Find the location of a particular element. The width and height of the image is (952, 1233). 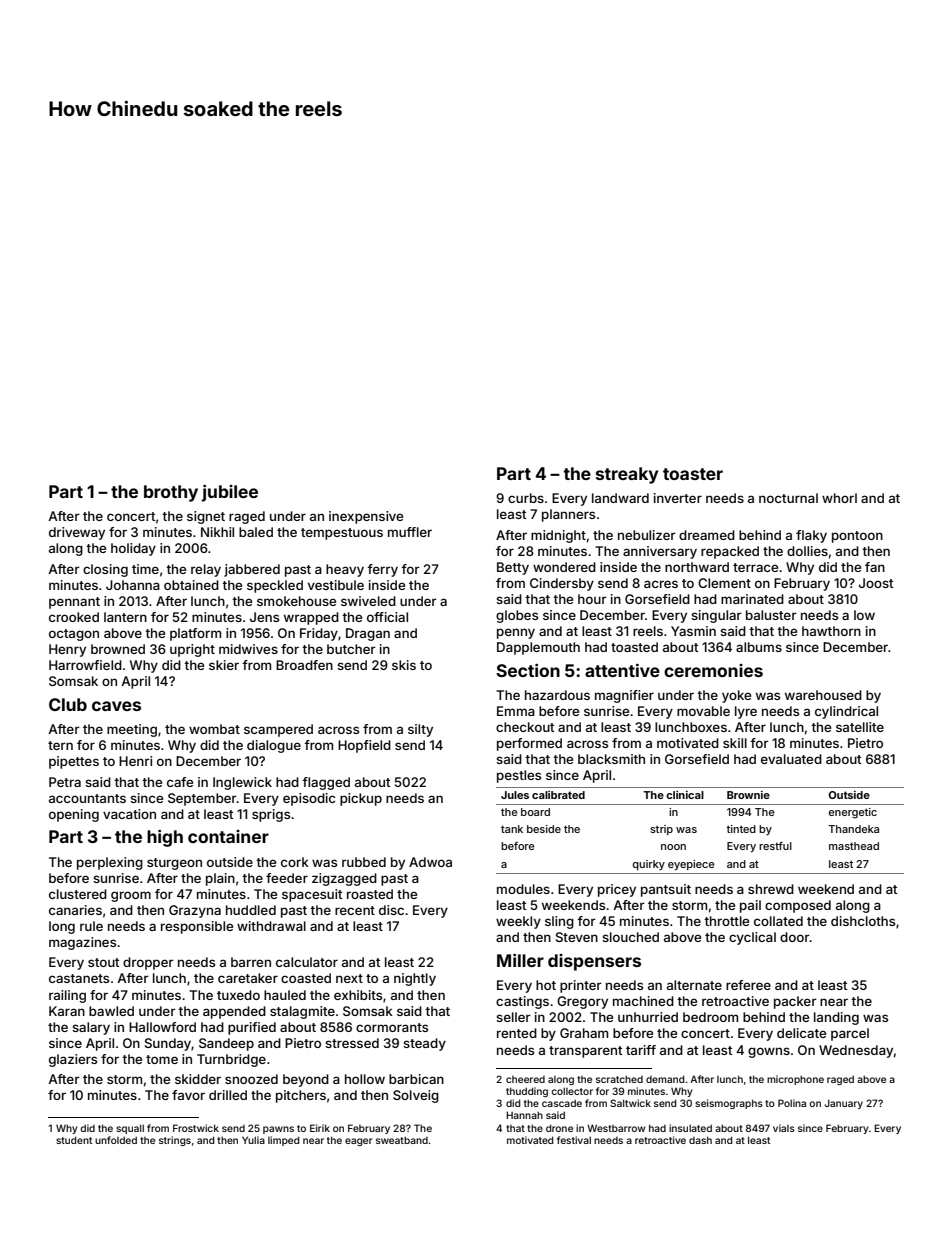

nocturnal is located at coordinates (788, 498).
